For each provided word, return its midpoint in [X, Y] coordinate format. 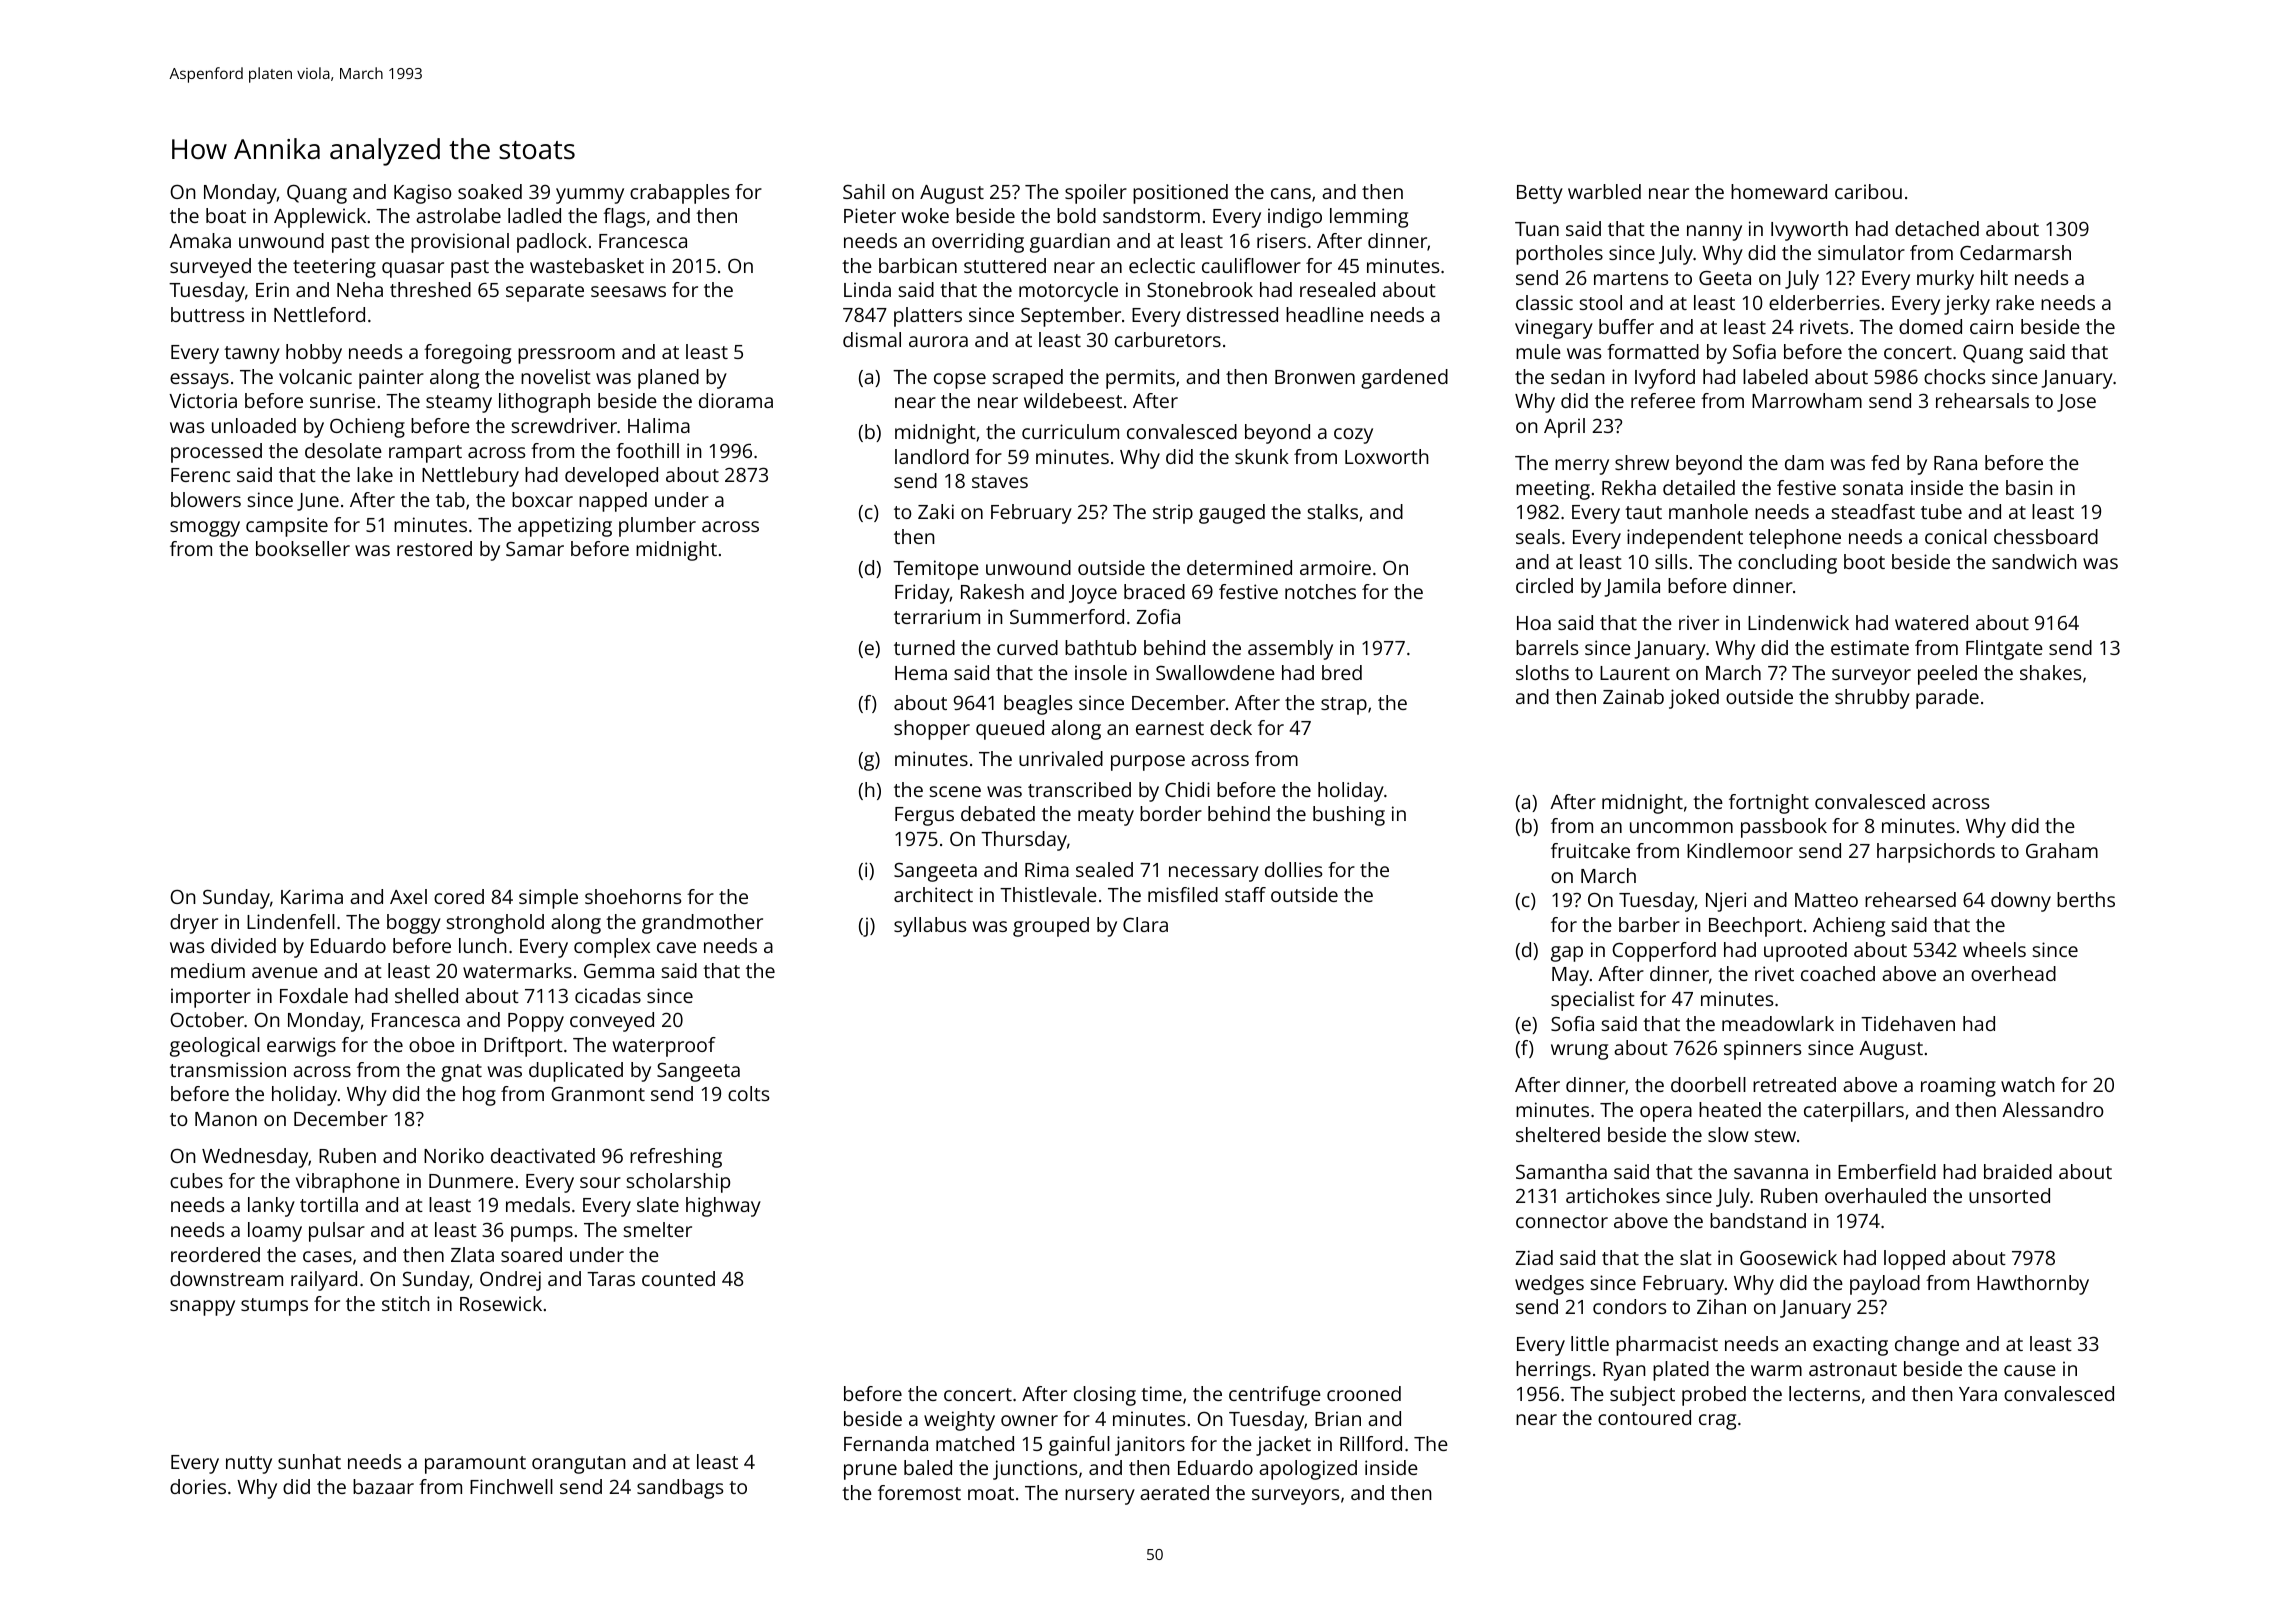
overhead [2013, 973]
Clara [1145, 924]
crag [1717, 1422]
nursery [1100, 1497]
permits [1140, 379]
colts [748, 1093]
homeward [1779, 191]
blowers [206, 499]
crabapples [679, 194]
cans [1291, 193]
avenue [285, 972]
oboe [432, 1044]
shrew [1642, 462]
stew [1775, 1135]
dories [198, 1486]
